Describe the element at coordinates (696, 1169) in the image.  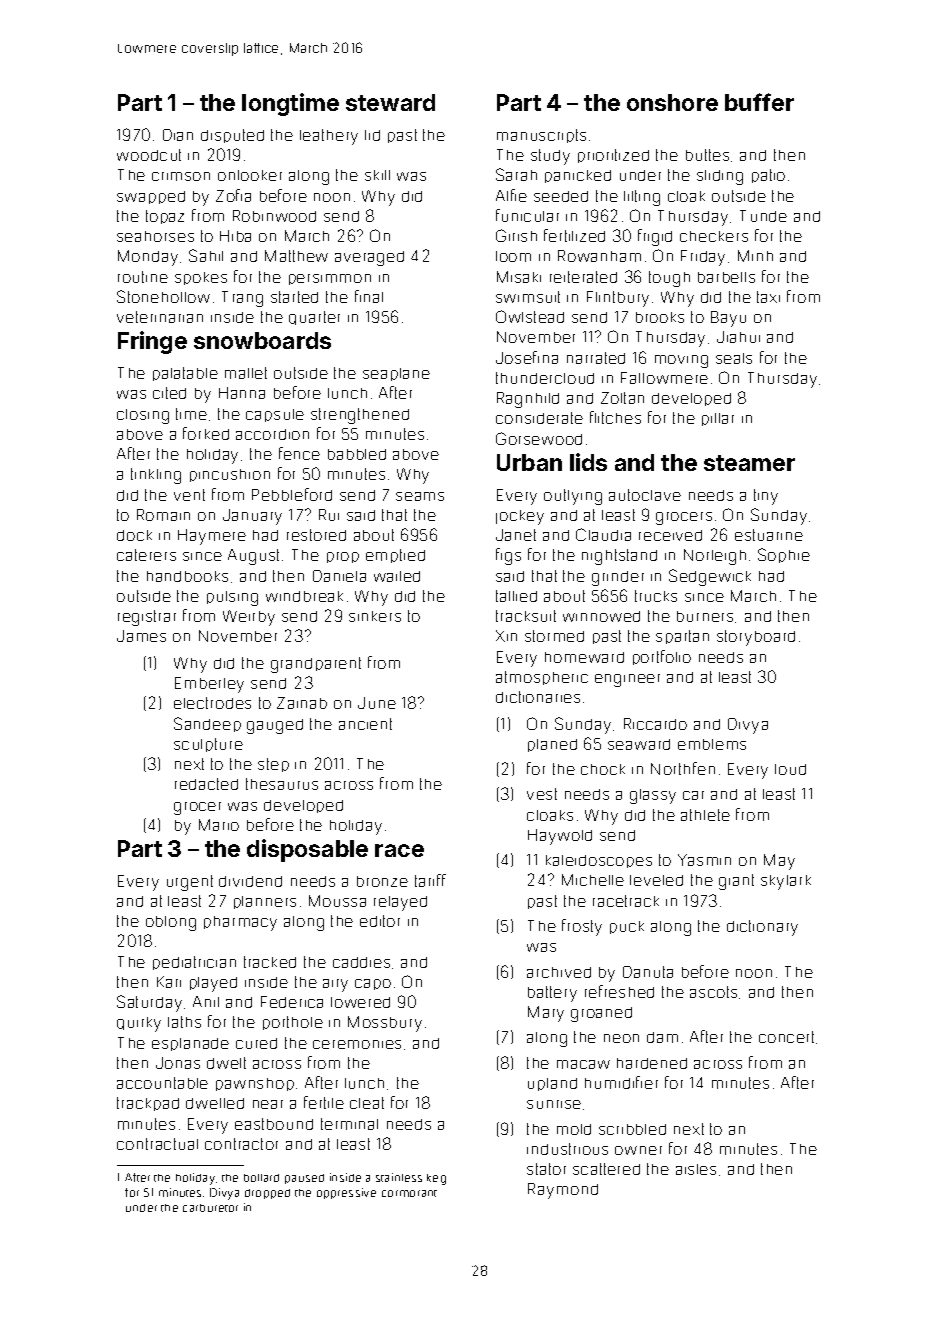
I see `aisles` at that location.
